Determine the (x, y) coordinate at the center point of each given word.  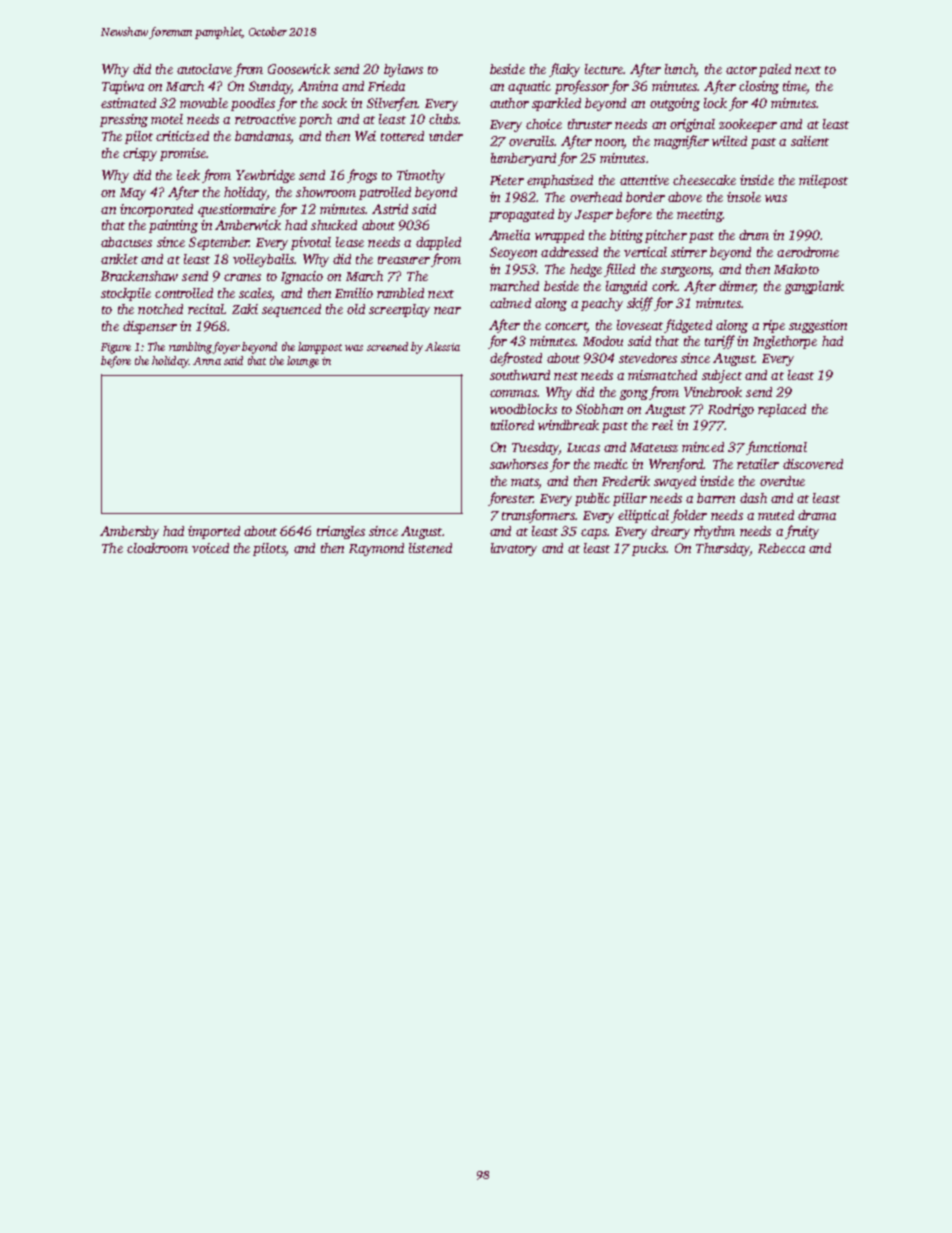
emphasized (560, 181)
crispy (140, 154)
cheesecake (704, 180)
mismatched (662, 375)
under (446, 136)
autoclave (204, 69)
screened (387, 346)
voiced (210, 548)
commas (513, 393)
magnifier (681, 142)
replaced (782, 410)
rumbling (191, 348)
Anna (207, 361)
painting (173, 226)
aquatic (529, 87)
